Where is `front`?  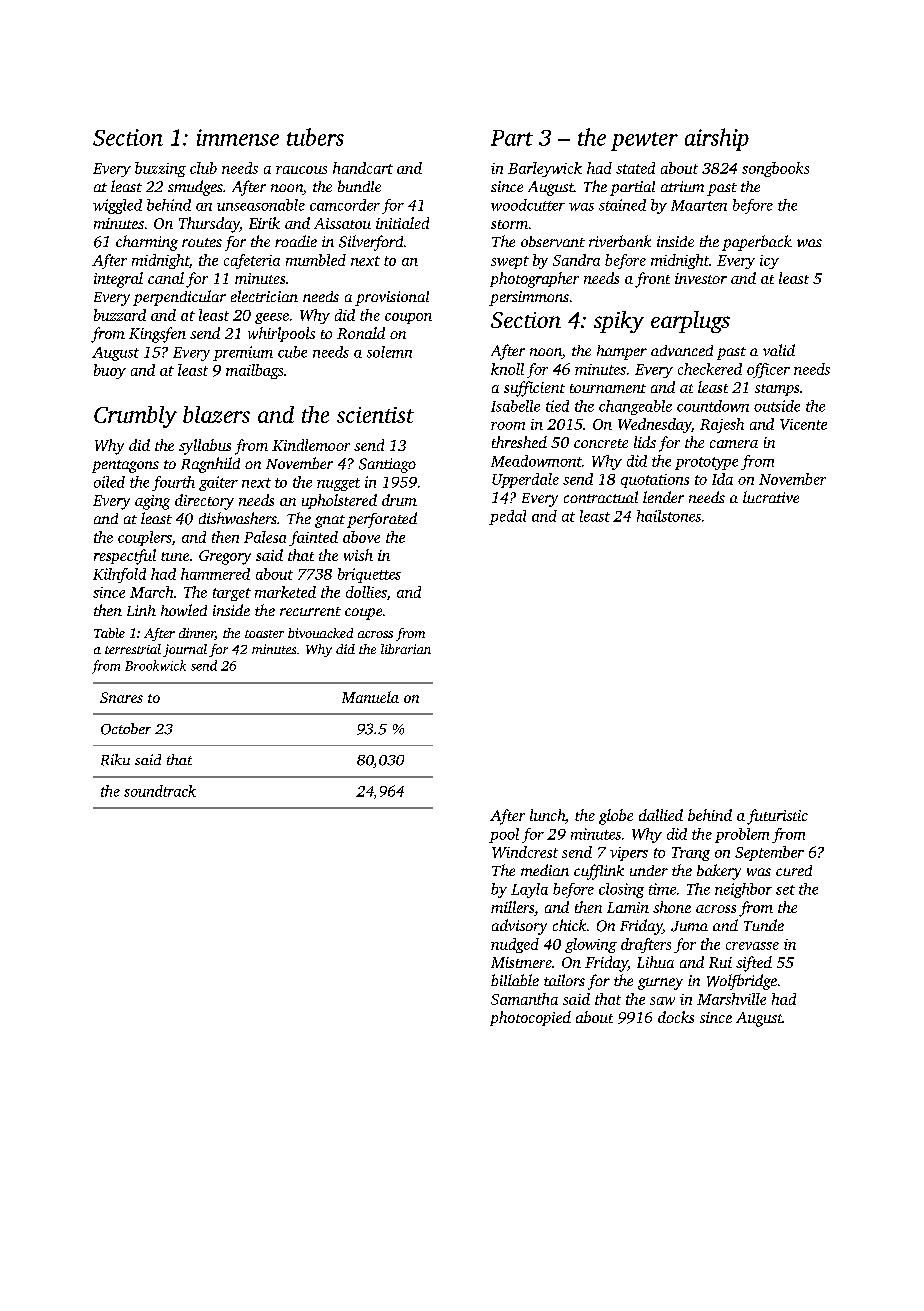 front is located at coordinates (652, 280).
